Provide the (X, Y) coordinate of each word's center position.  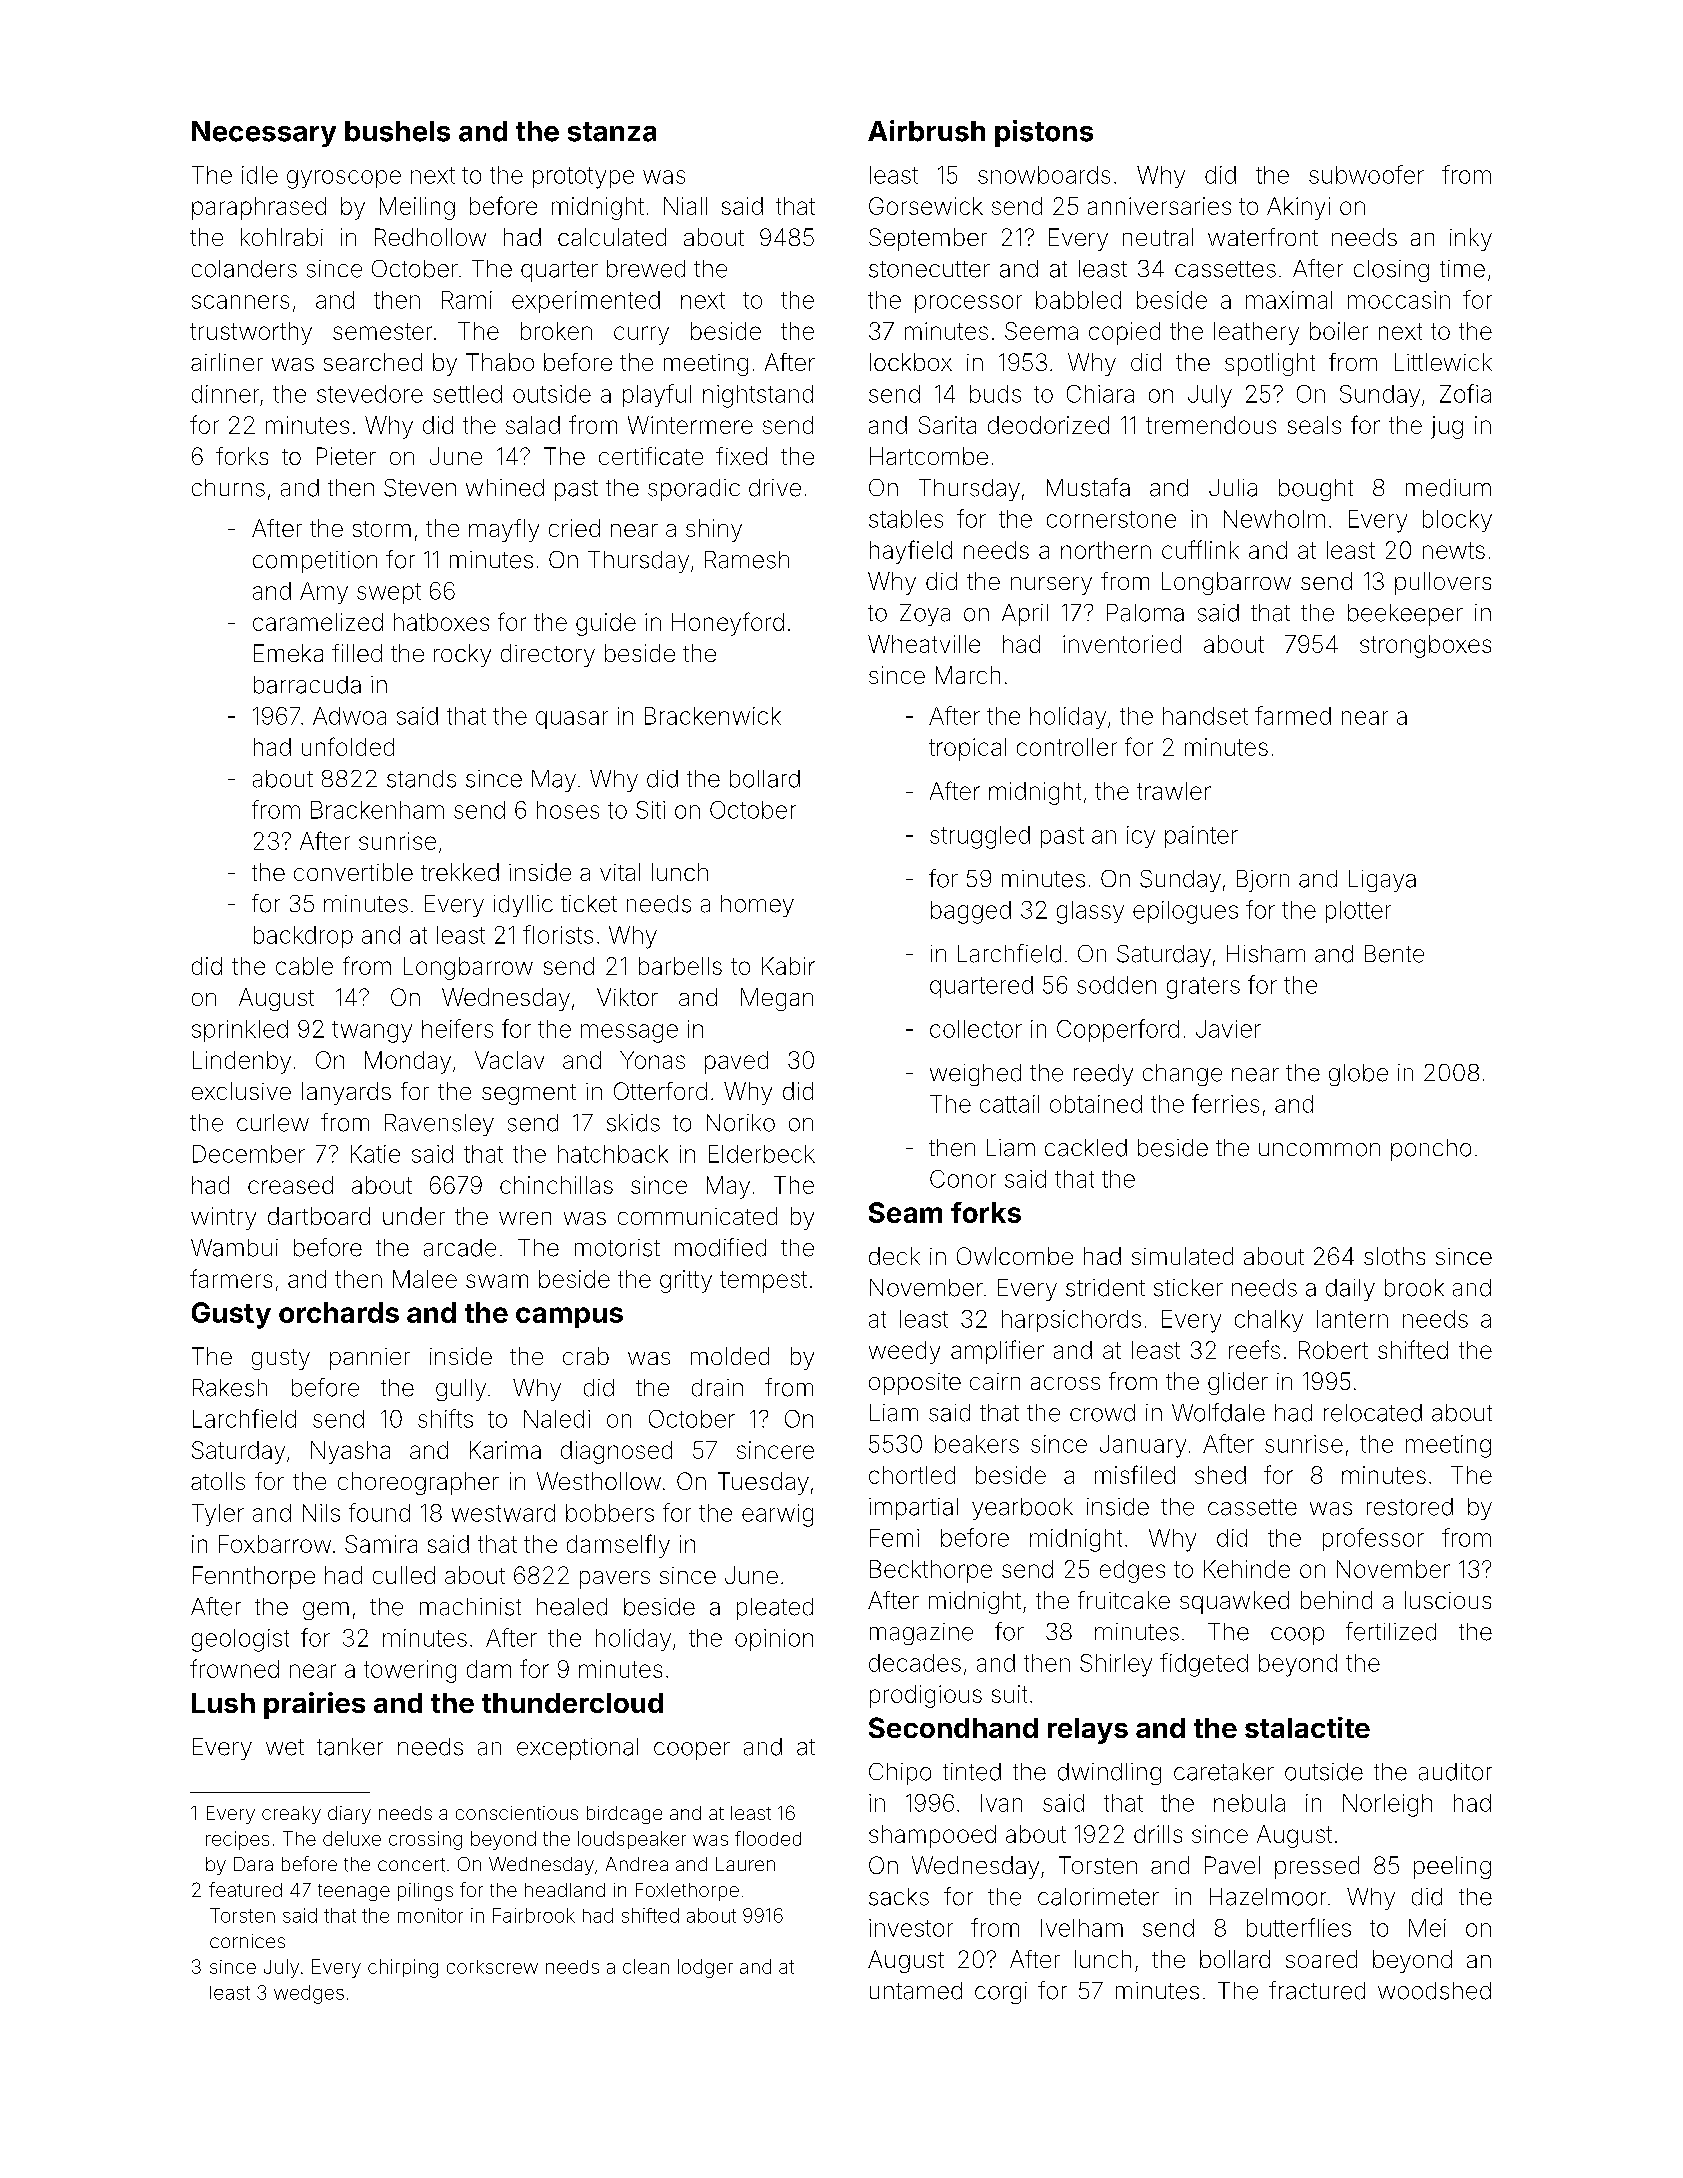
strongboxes (1425, 646)
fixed (741, 456)
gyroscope (344, 179)
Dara (253, 1864)
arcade (460, 1248)
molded (730, 1356)
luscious (1448, 1600)
